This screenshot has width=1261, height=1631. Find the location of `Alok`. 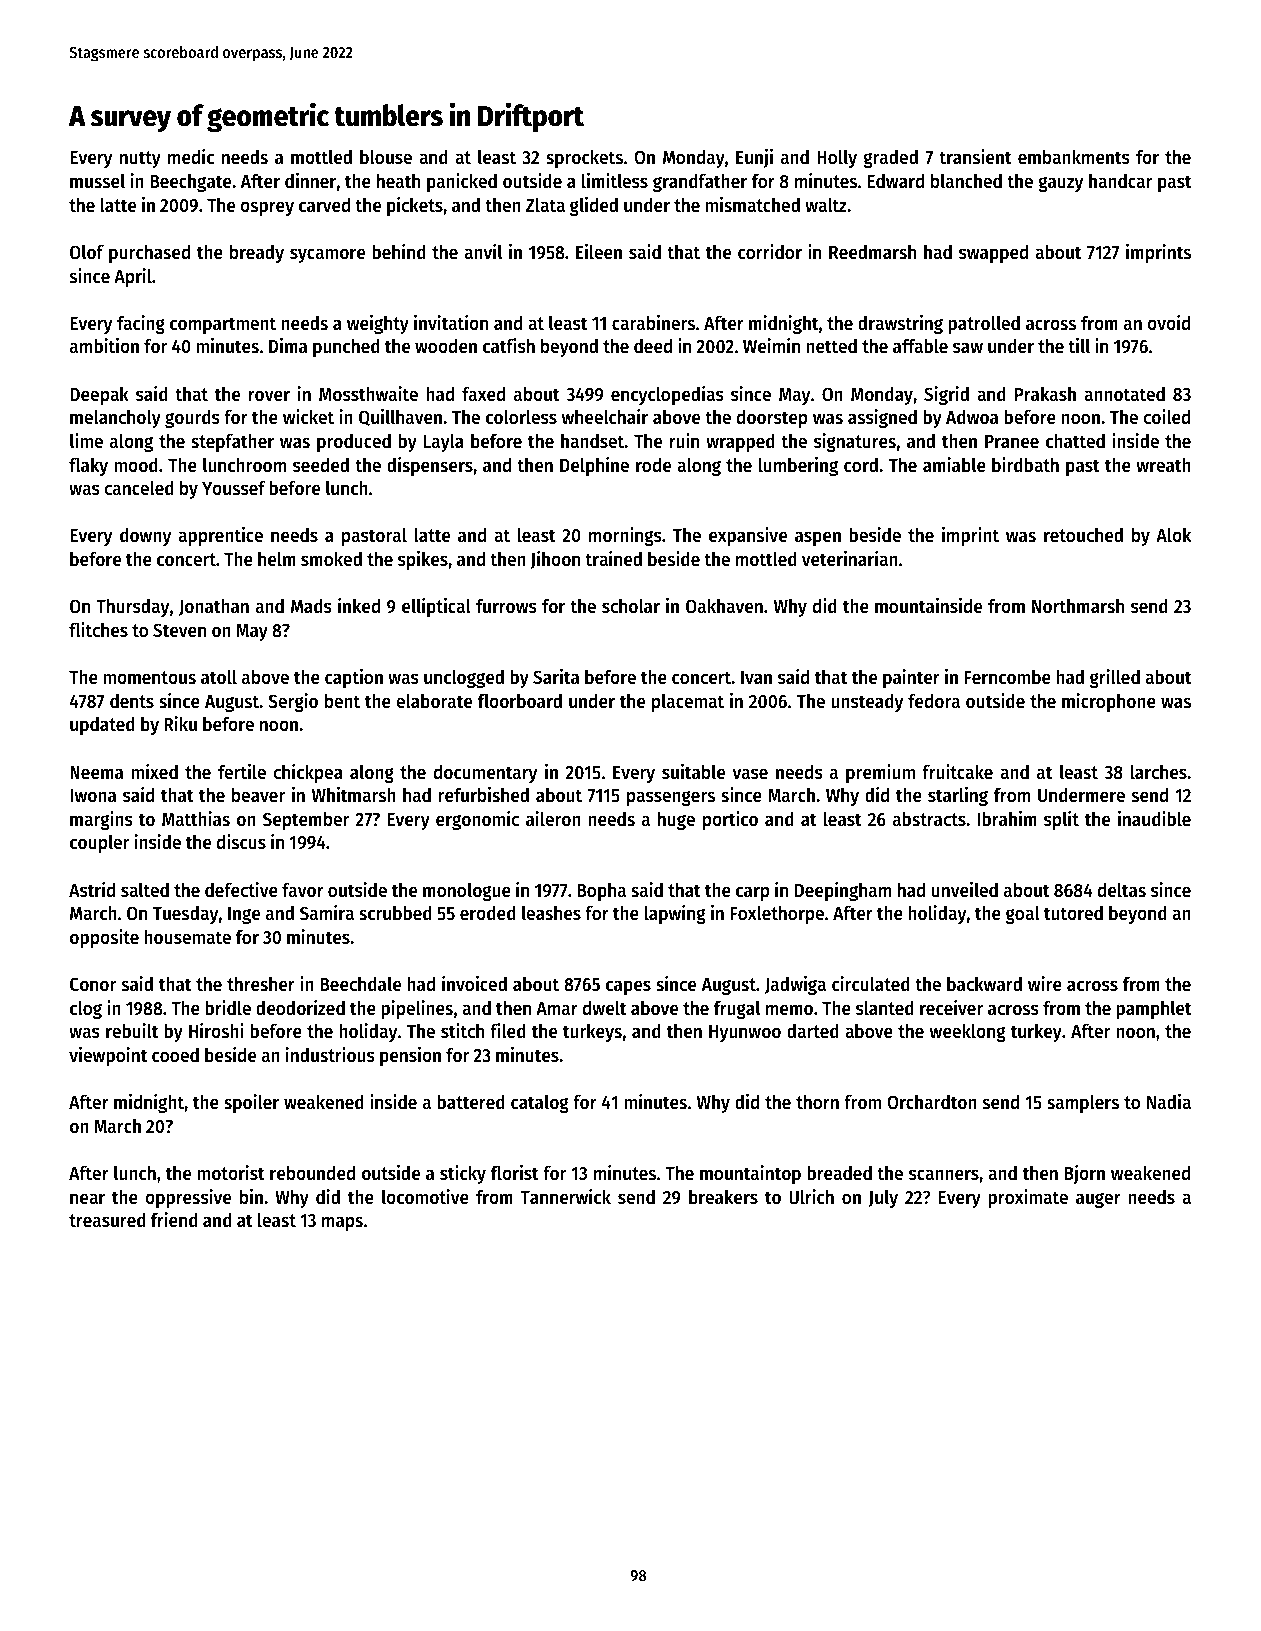

Alok is located at coordinates (1173, 534).
